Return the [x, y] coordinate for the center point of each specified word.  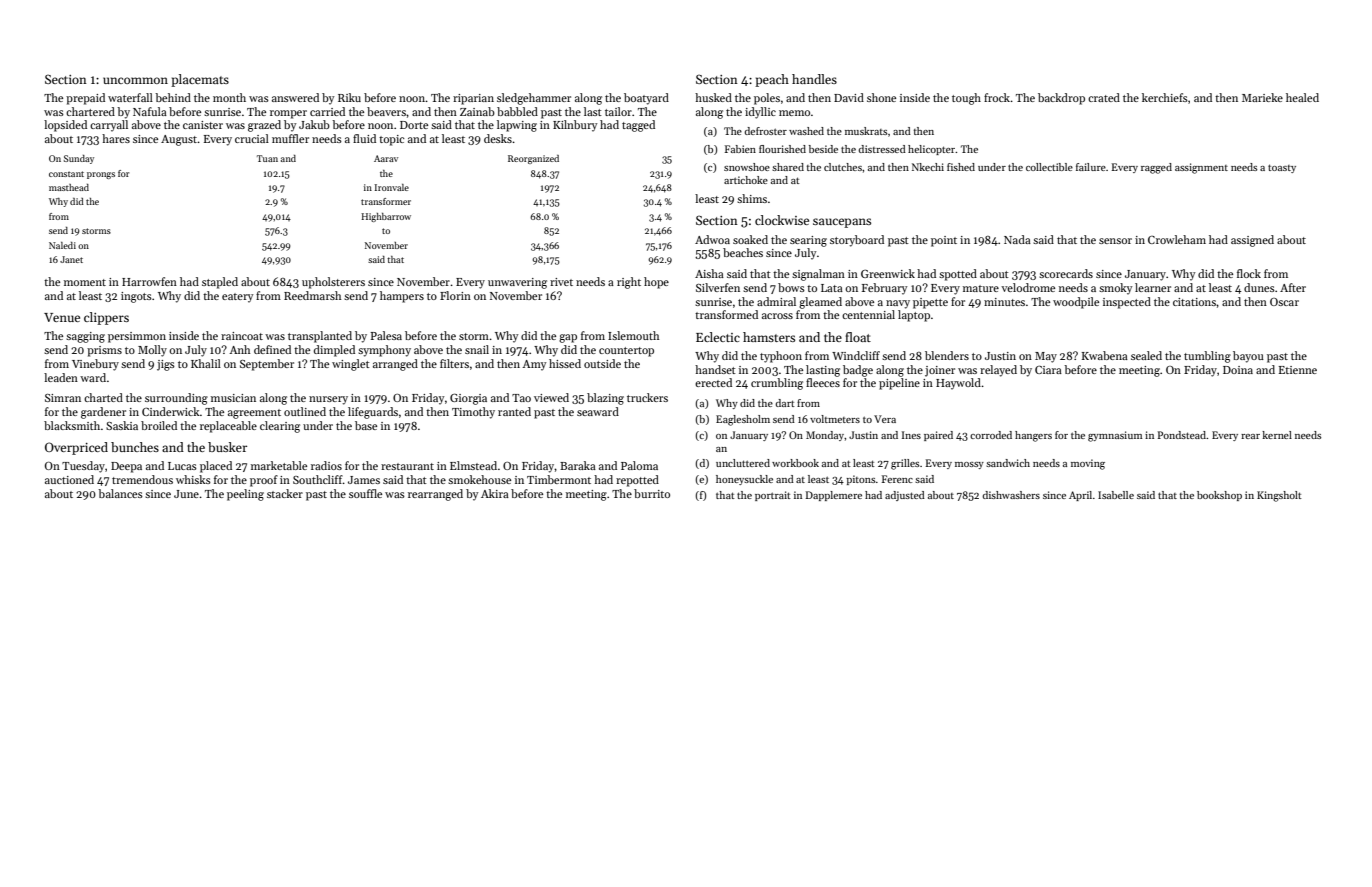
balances [120, 493]
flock [1249, 273]
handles [814, 79]
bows [791, 287]
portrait [773, 496]
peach [772, 80]
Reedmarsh [312, 295]
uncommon [135, 80]
